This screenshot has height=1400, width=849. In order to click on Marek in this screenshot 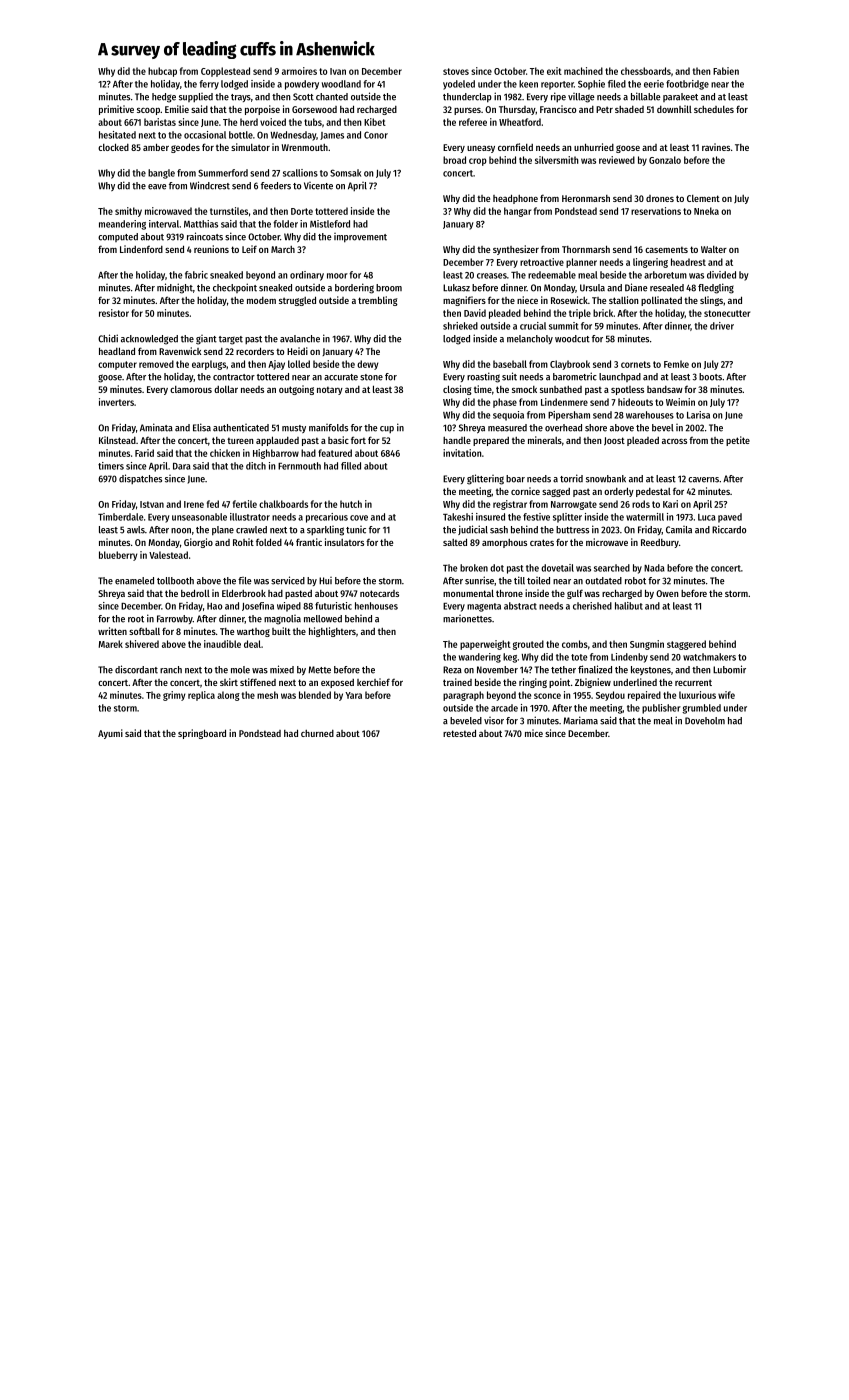, I will do `click(111, 644)`.
